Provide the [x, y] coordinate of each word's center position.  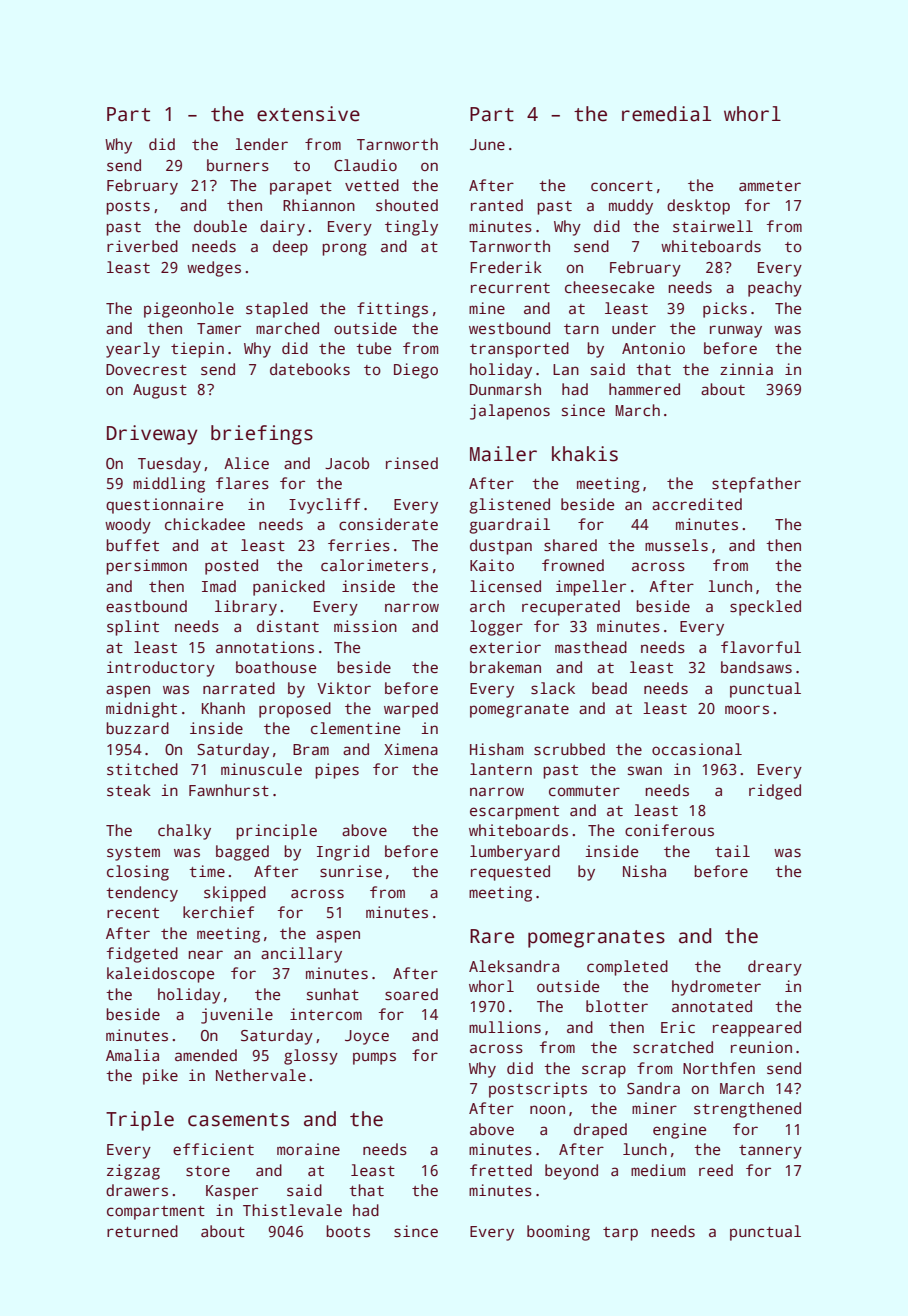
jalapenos [510, 412]
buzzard [137, 728]
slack [553, 688]
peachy [775, 289]
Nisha [644, 871]
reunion [761, 1047]
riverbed [142, 246]
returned [142, 1231]
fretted [501, 1170]
